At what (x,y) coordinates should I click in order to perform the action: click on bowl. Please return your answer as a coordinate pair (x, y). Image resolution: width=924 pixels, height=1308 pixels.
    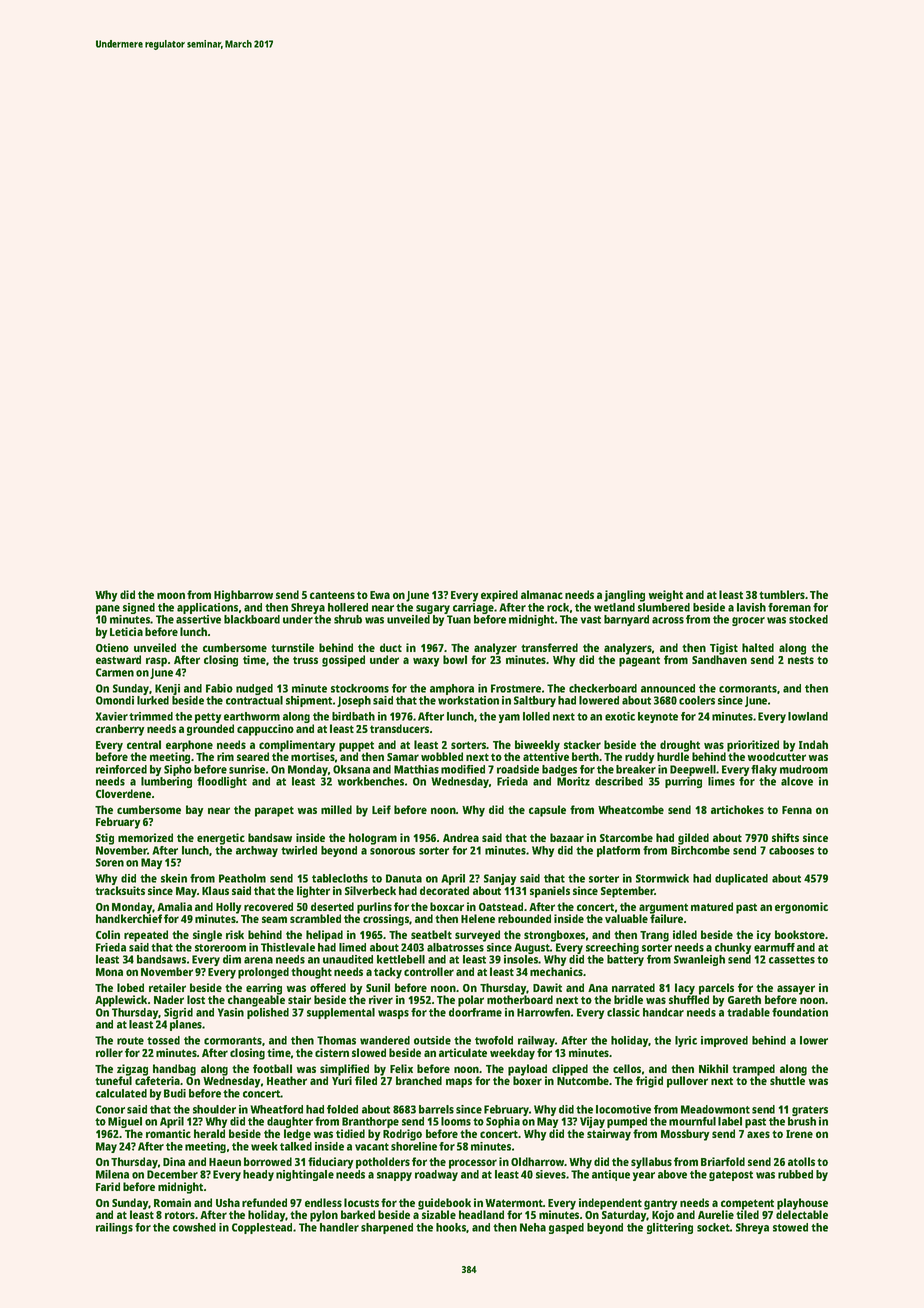
    Looking at the image, I should click on (455, 659).
